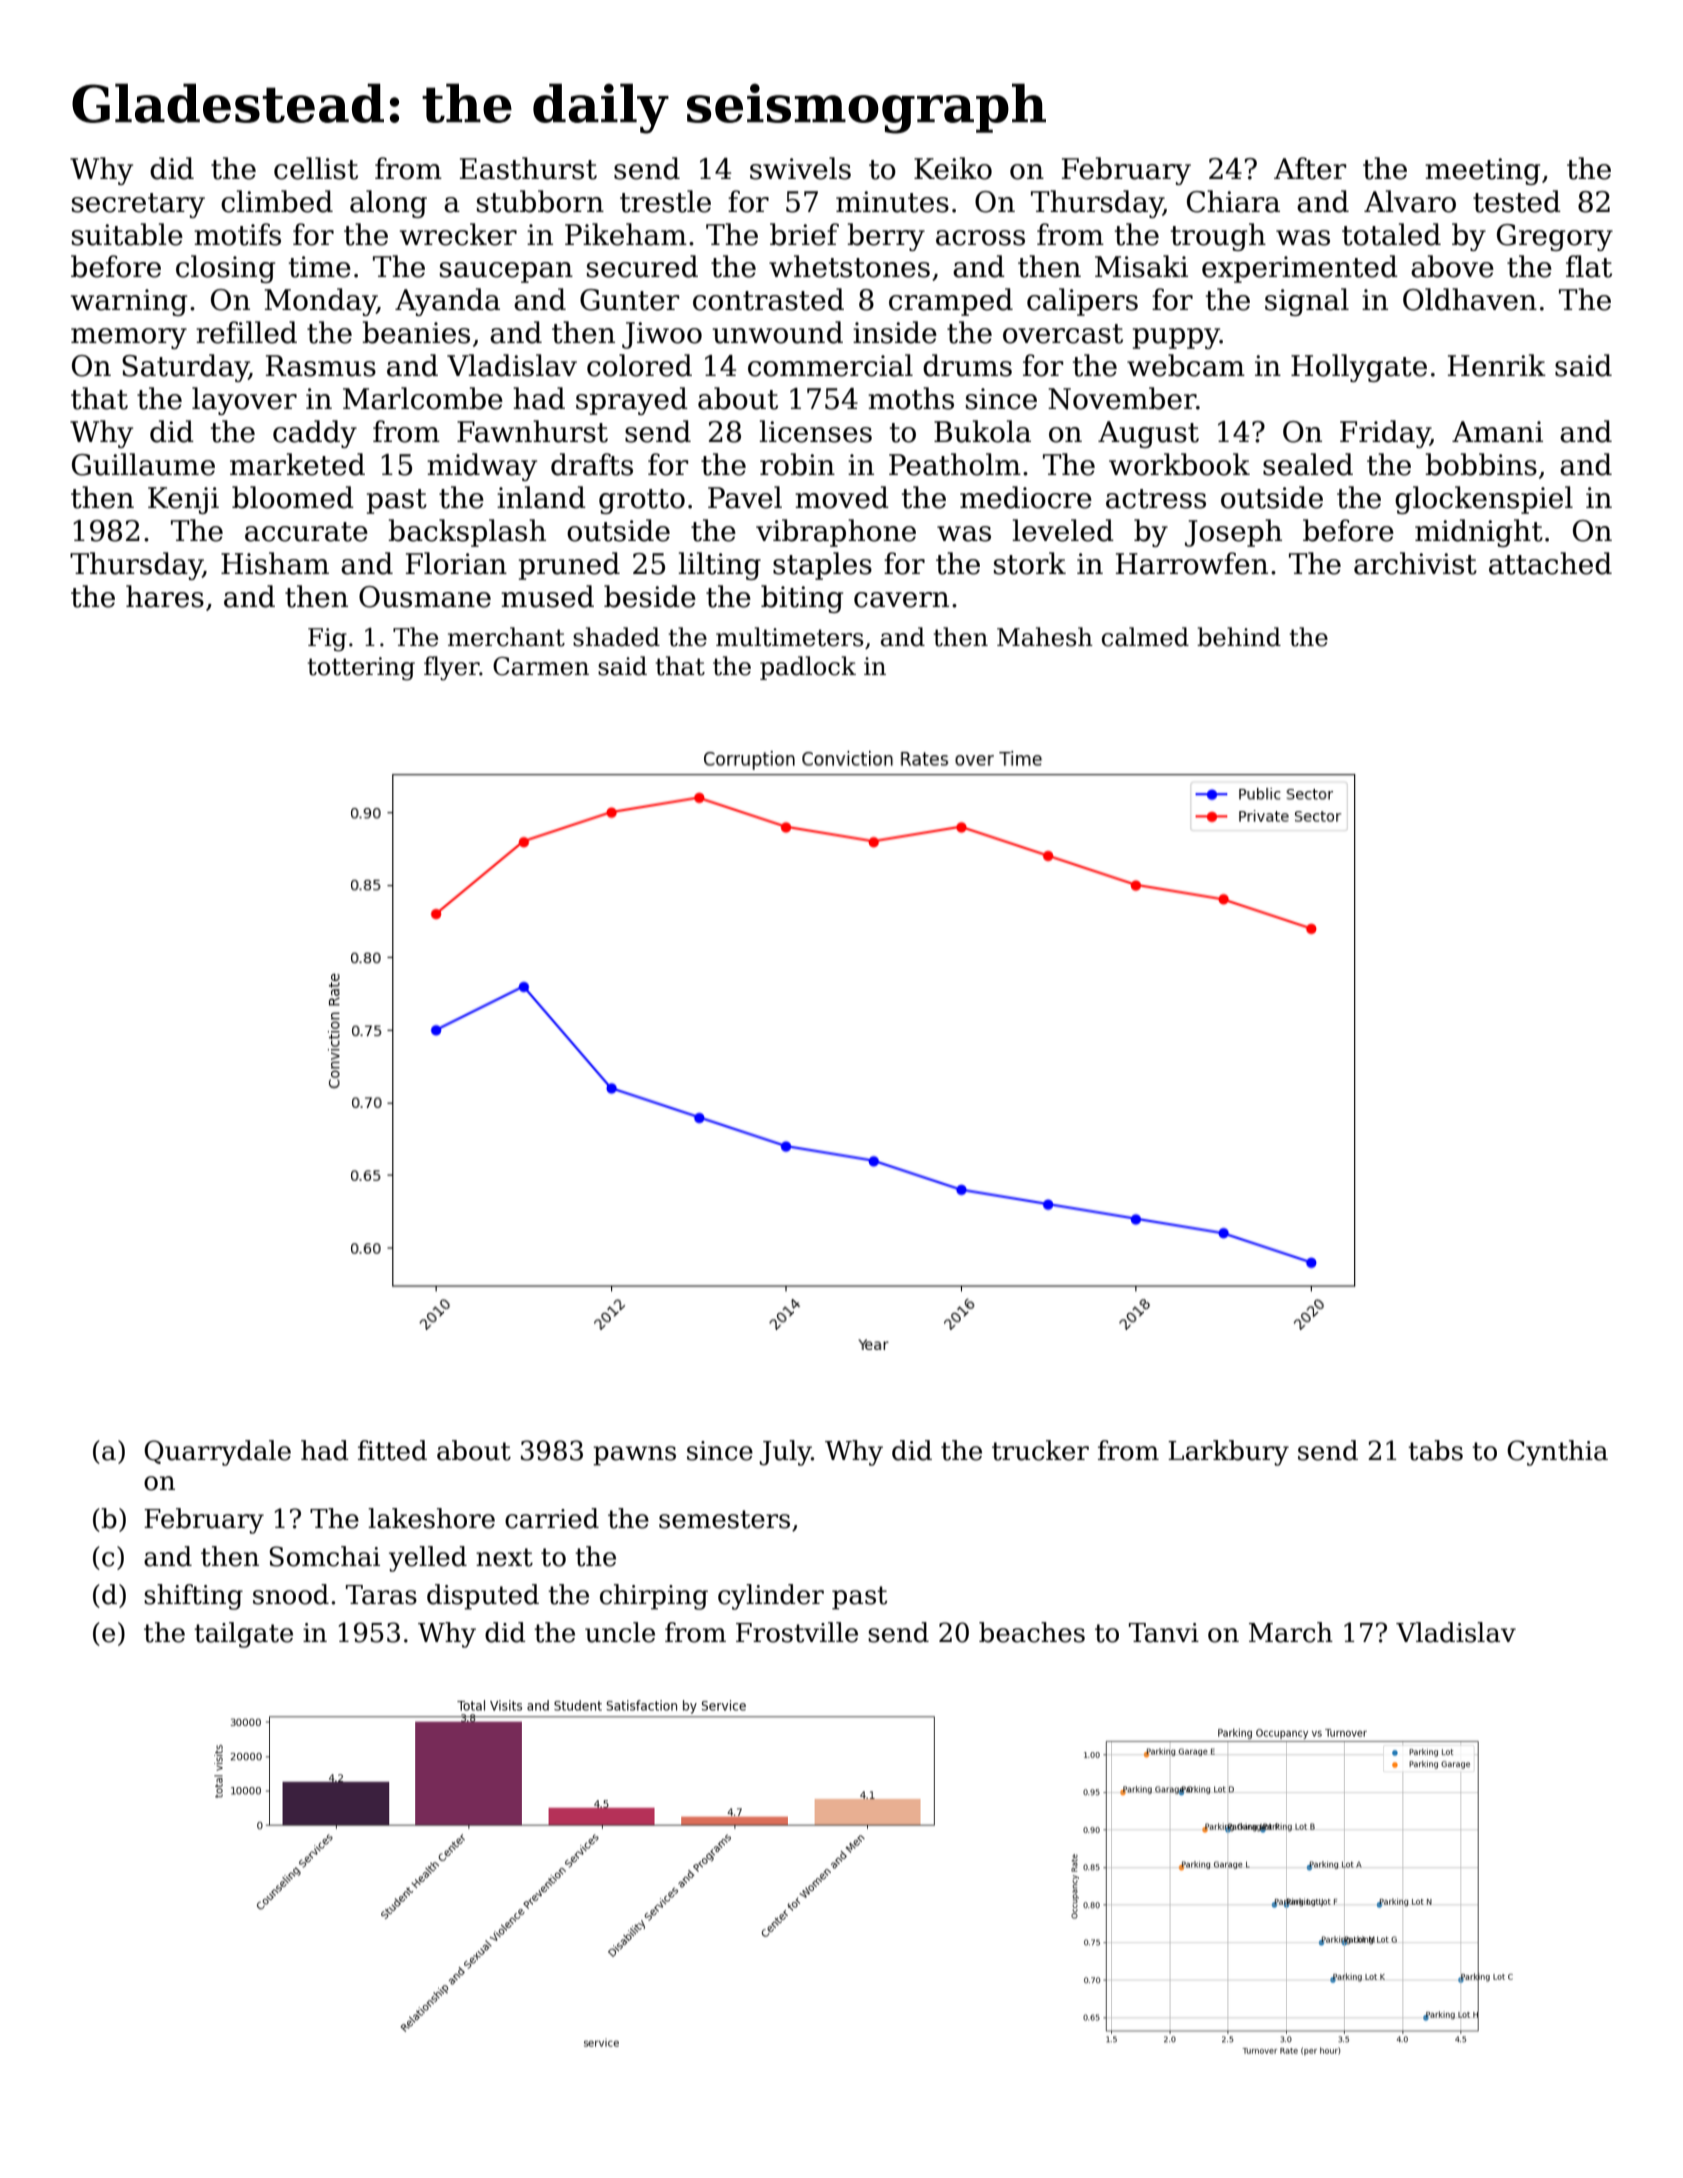  Describe the element at coordinates (325, 1556) in the screenshot. I see `Somchai` at that location.
